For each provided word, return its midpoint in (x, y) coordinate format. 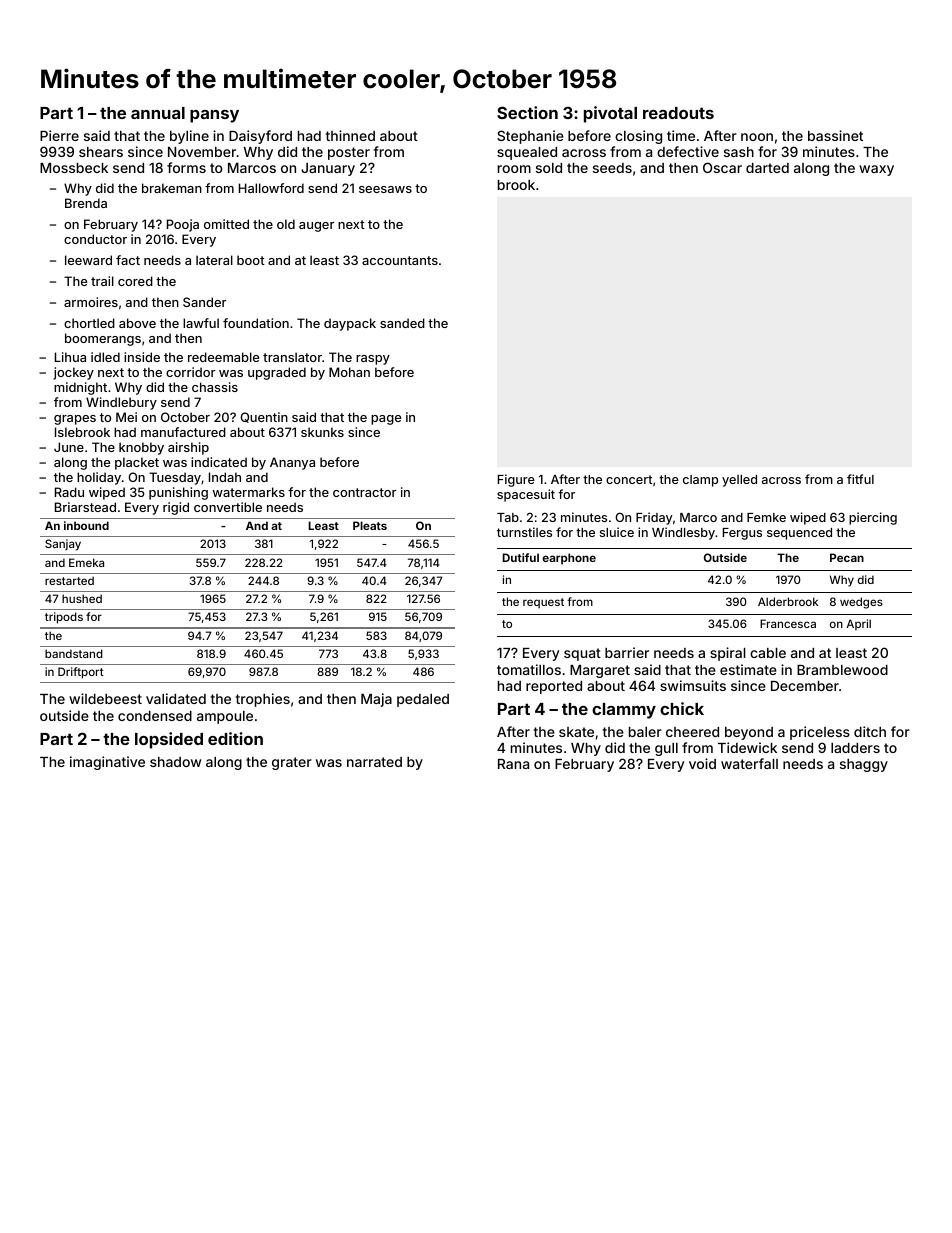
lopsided (169, 740)
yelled (739, 481)
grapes (75, 420)
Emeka (86, 562)
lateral (214, 260)
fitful (860, 479)
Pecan (847, 557)
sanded (402, 323)
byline (189, 137)
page (386, 420)
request (543, 603)
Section (527, 112)
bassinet (835, 135)
